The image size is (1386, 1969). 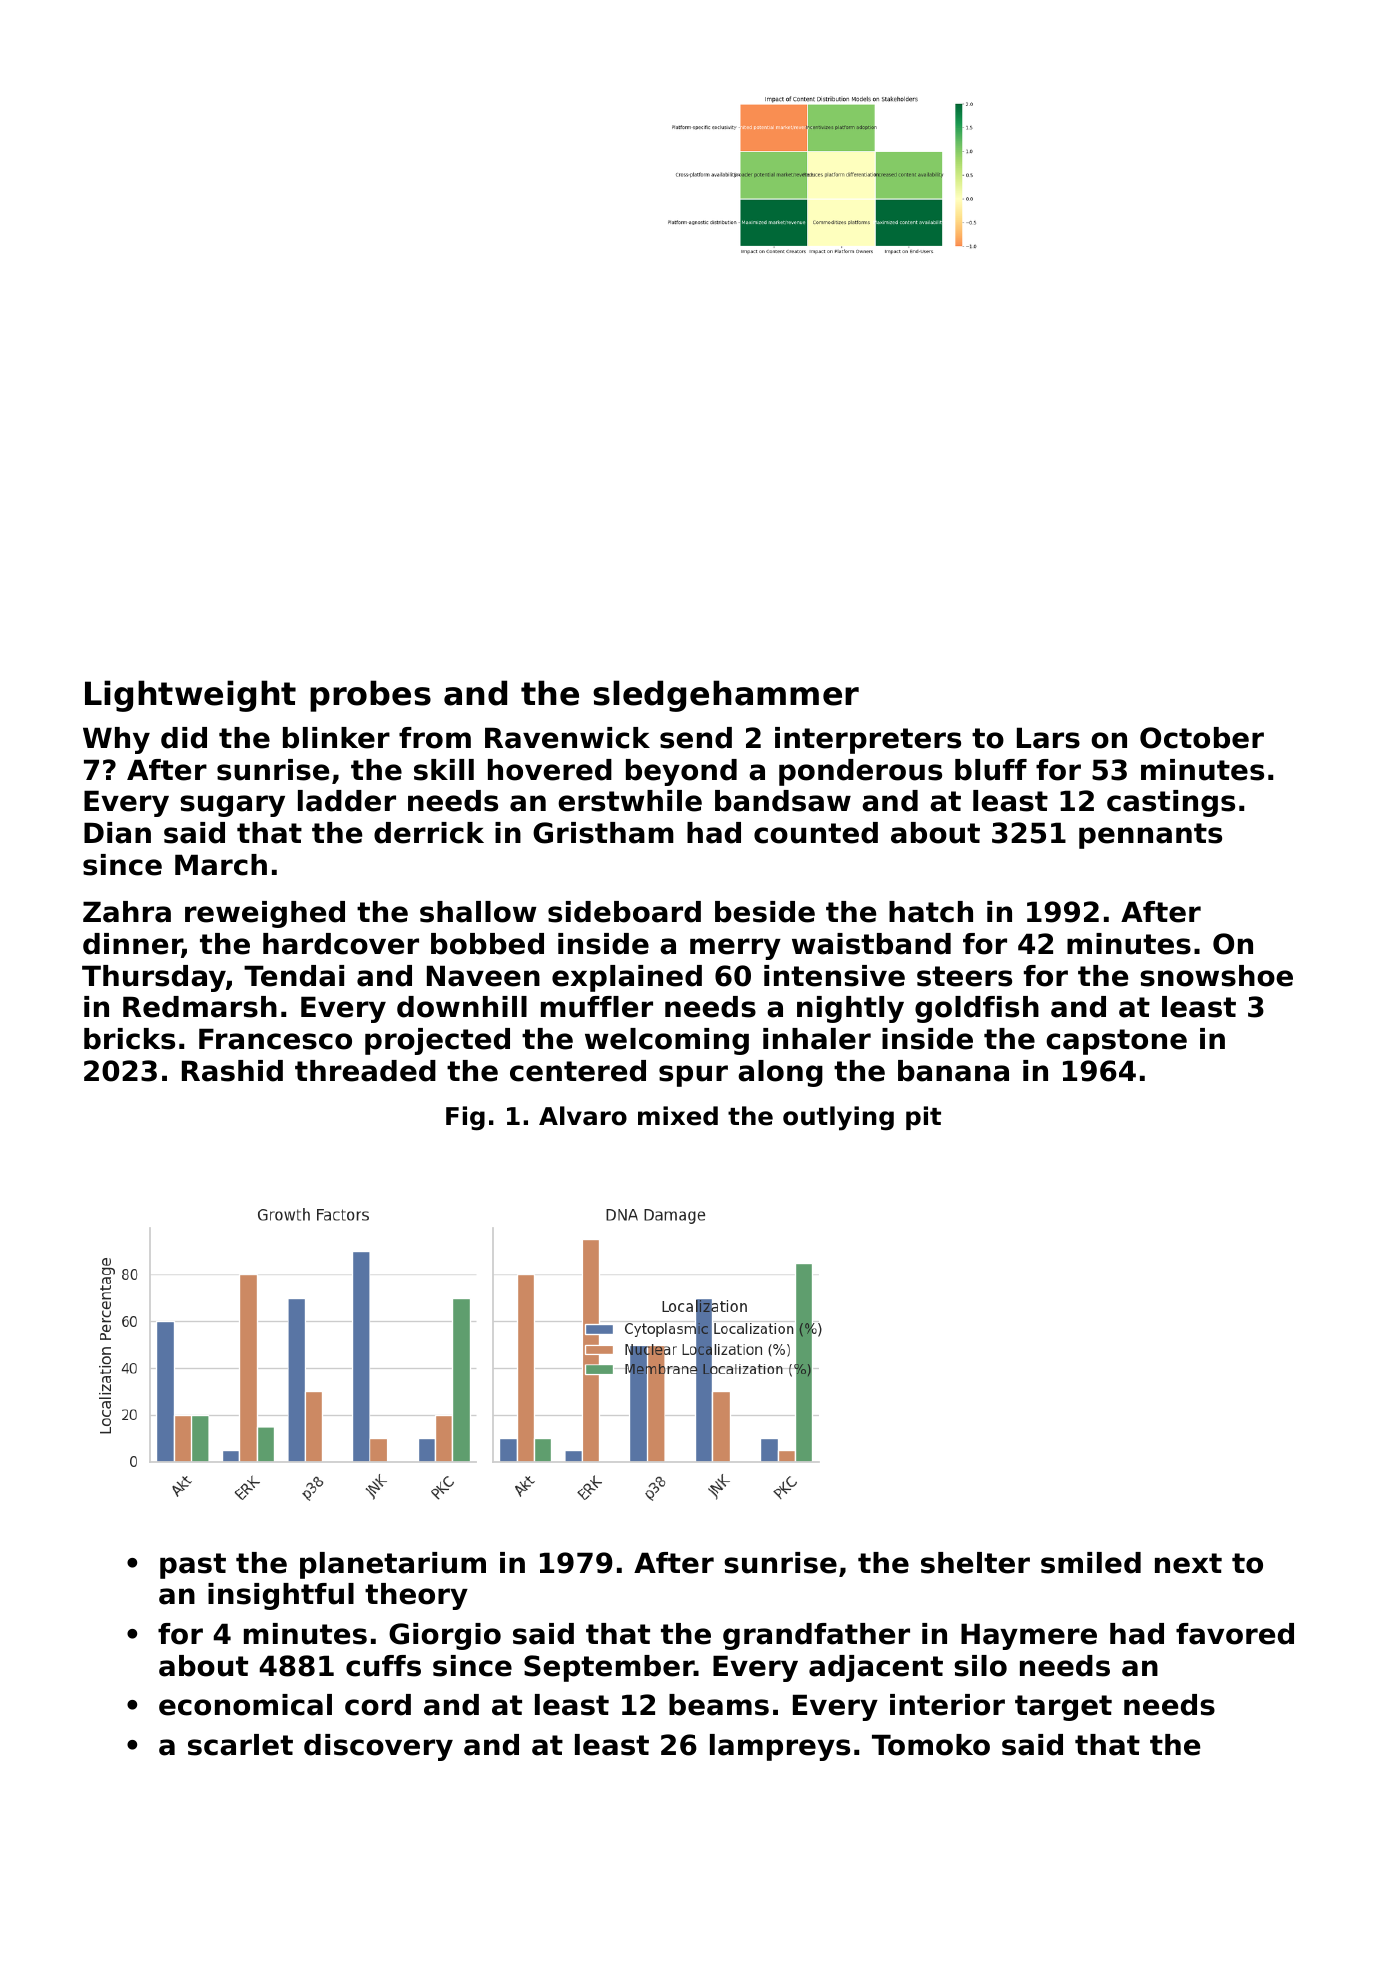 What do you see at coordinates (393, 1565) in the screenshot?
I see `planetarium` at bounding box center [393, 1565].
